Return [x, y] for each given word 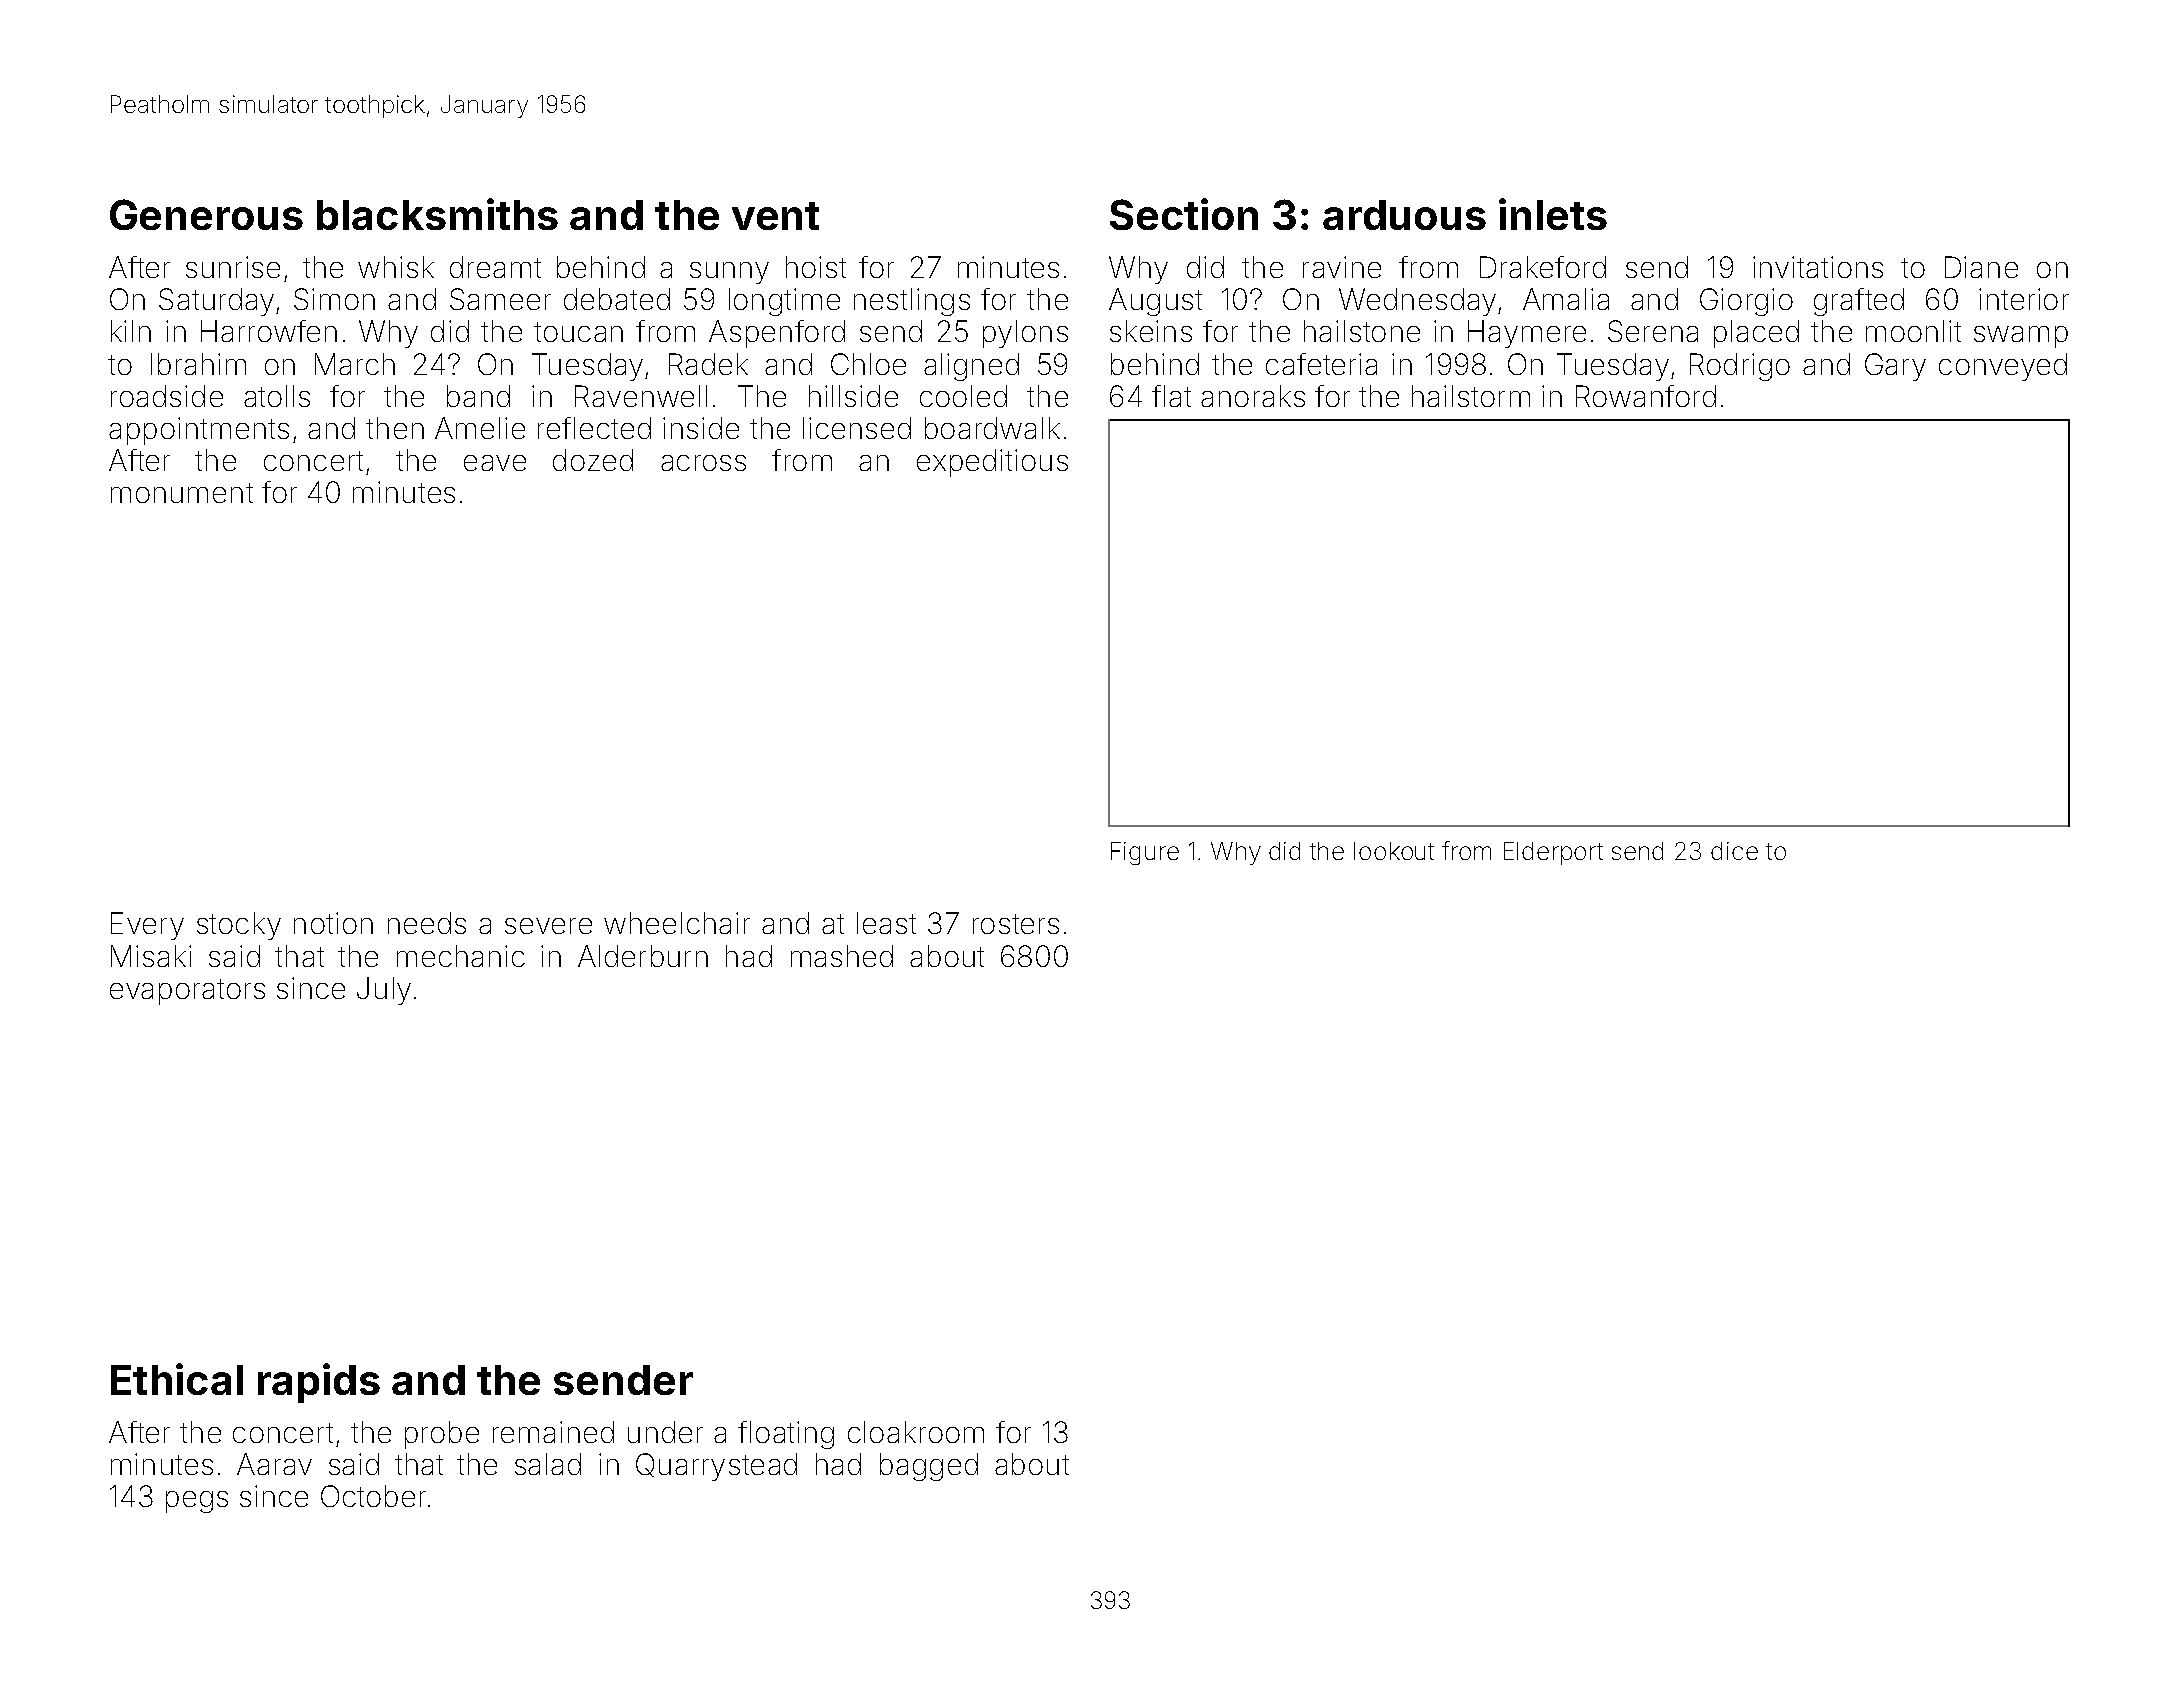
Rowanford [1646, 396]
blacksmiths [437, 214]
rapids [319, 1383]
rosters [1016, 924]
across [703, 463]
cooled [963, 396]
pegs [197, 1502]
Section [1184, 214]
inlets [1553, 214]
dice [1734, 851]
